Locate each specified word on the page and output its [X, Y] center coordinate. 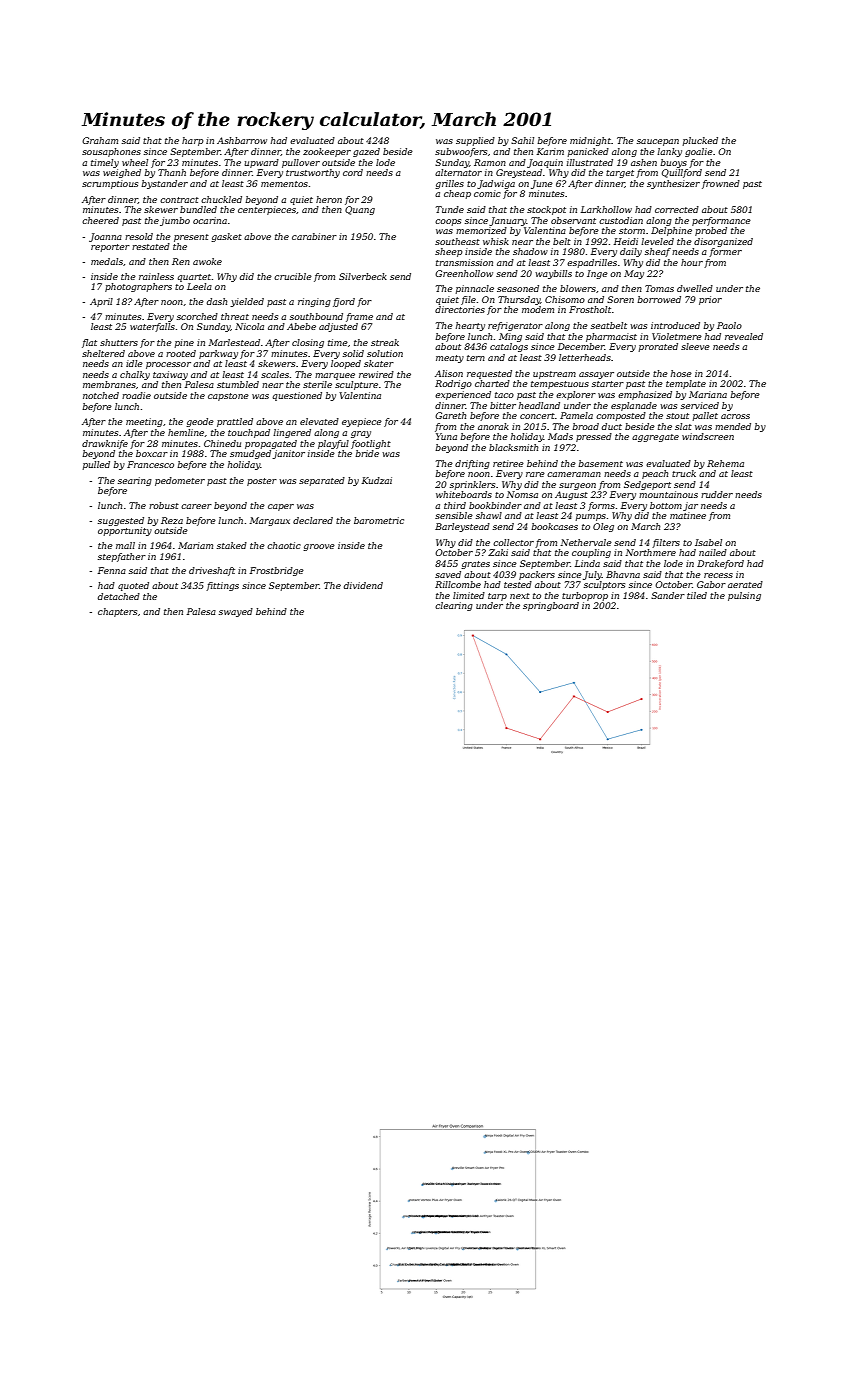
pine [184, 343]
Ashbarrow [242, 140]
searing [135, 481]
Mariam [195, 545]
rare [535, 474]
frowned [721, 184]
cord [353, 172]
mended [733, 426]
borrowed [659, 299]
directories [460, 309]
